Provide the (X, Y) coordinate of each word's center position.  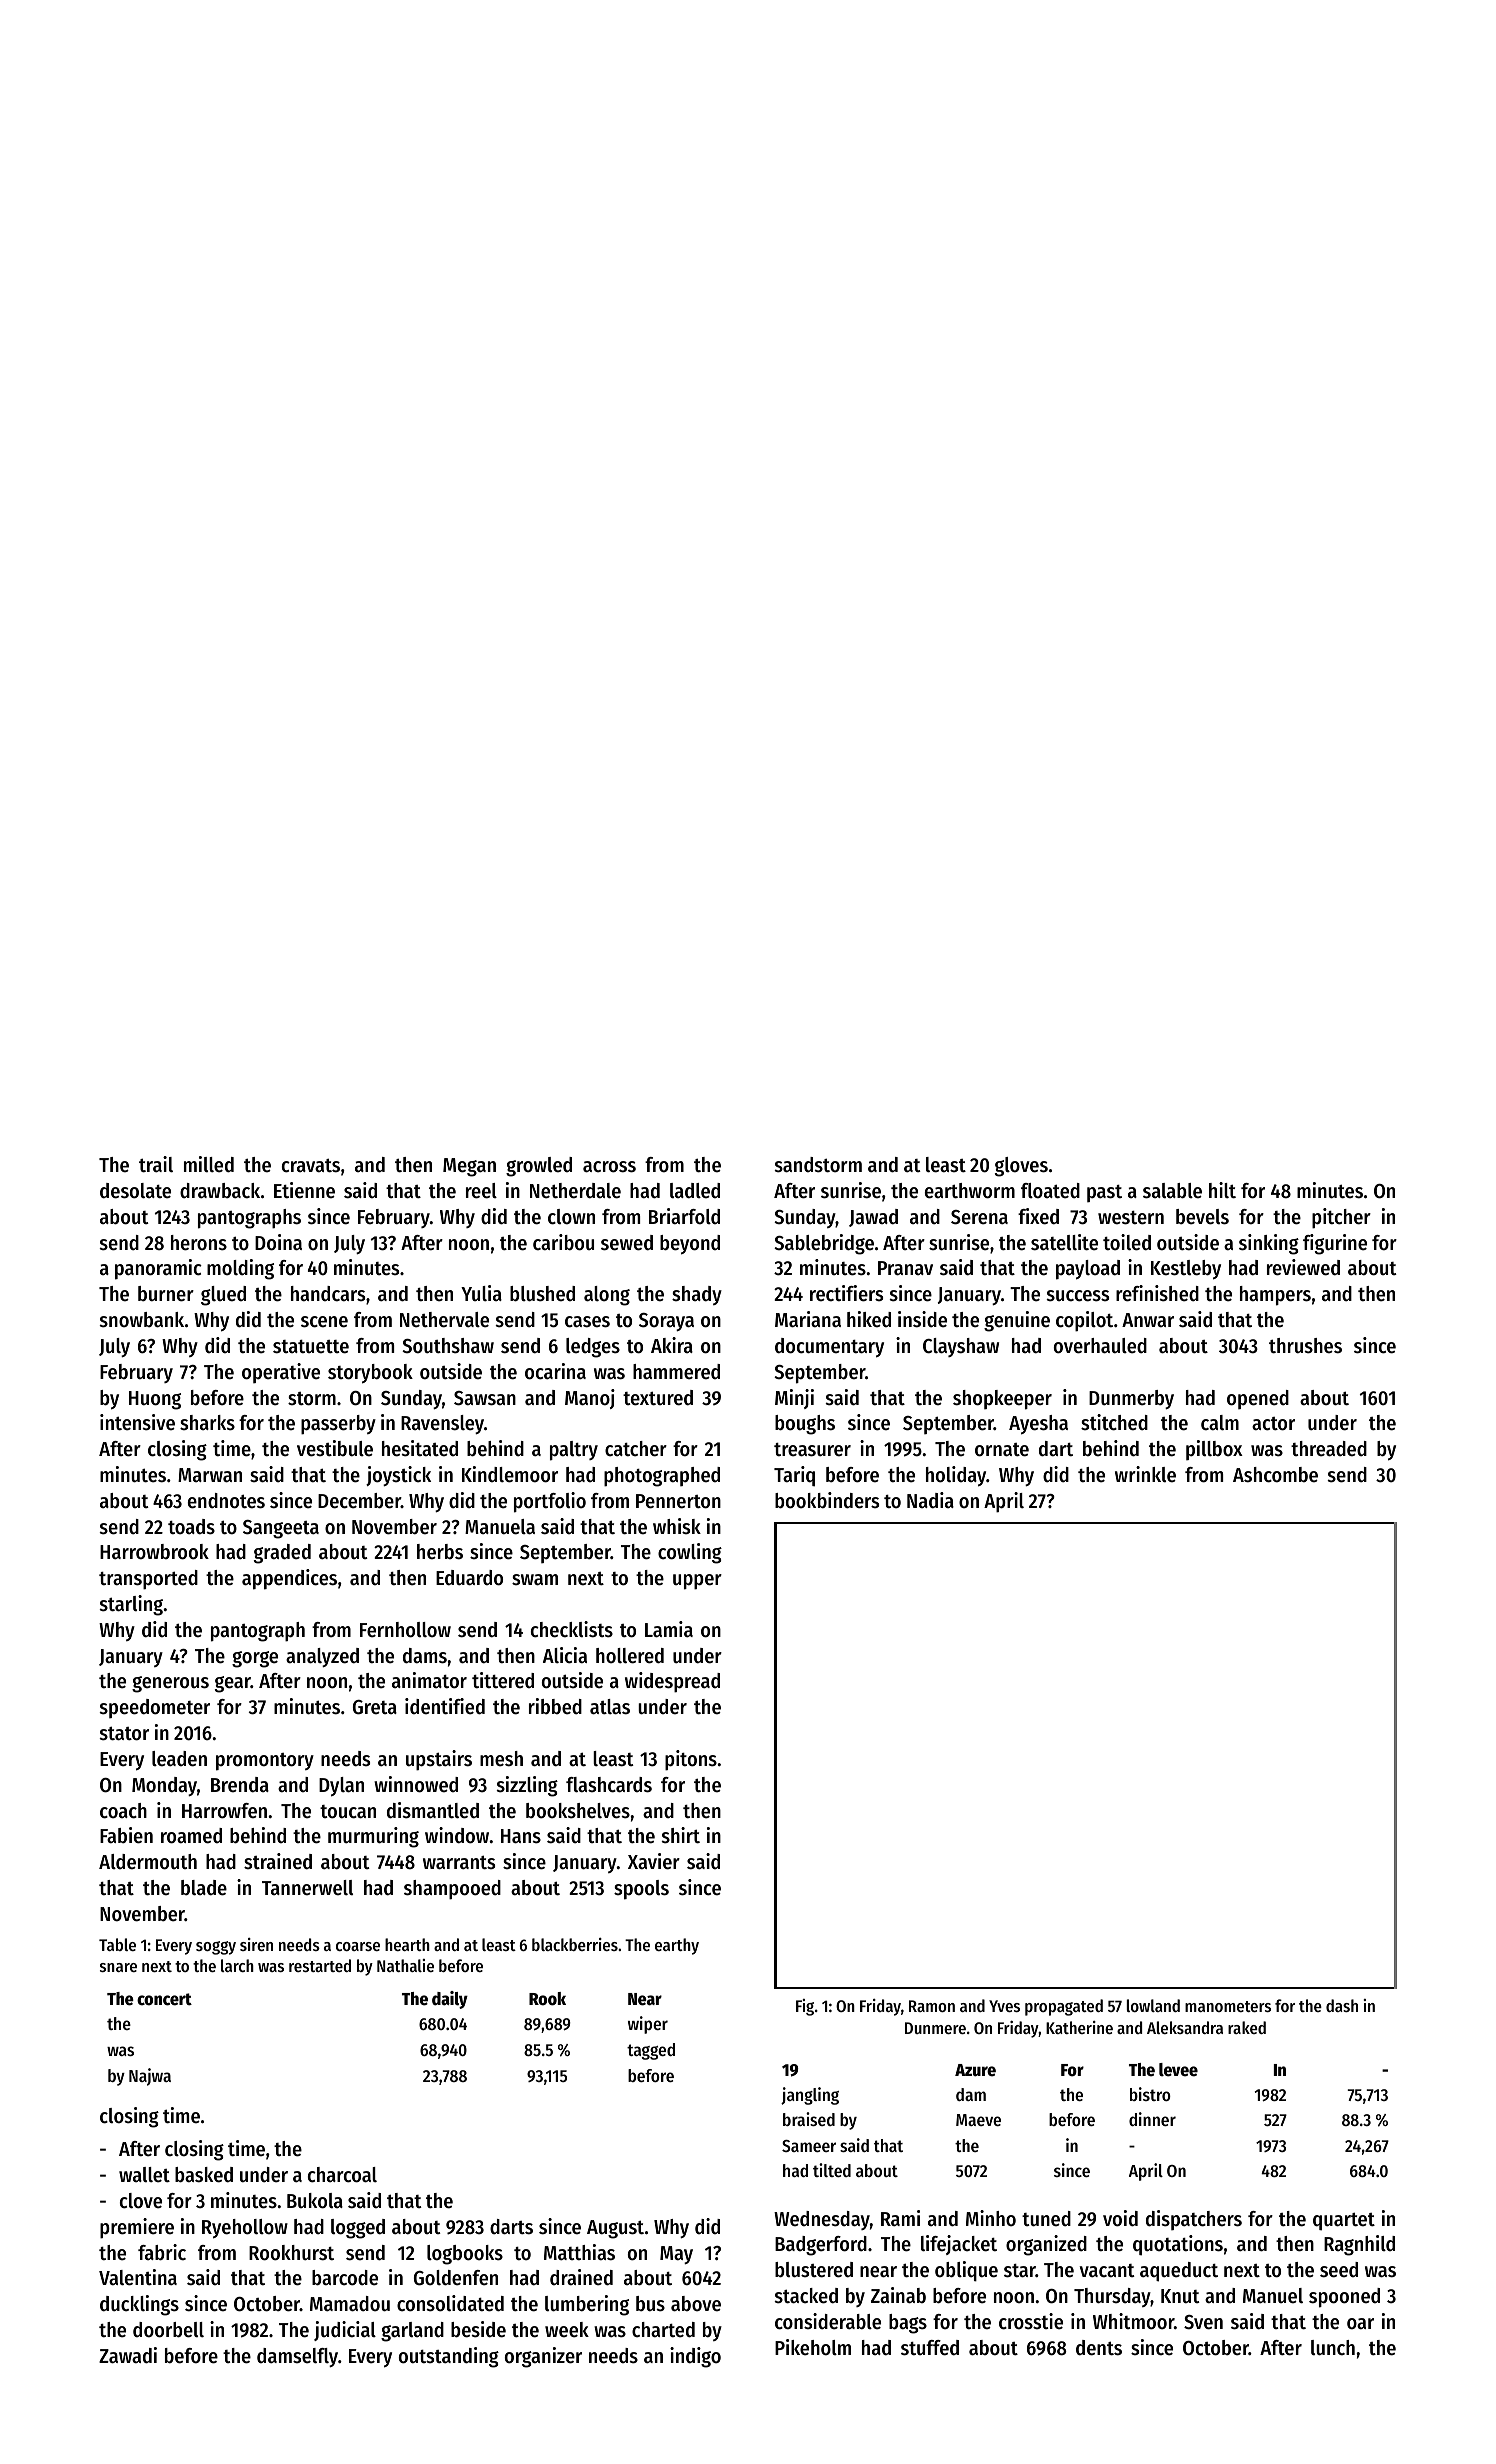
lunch (1333, 2348)
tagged (651, 2051)
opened (1258, 1399)
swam (535, 1580)
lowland (1153, 2005)
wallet (144, 2175)
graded (282, 1554)
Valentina (138, 2277)
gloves (1021, 1167)
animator (429, 1680)
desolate (135, 1191)
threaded (1329, 1449)
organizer (543, 2357)
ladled (695, 1191)
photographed (662, 1477)
